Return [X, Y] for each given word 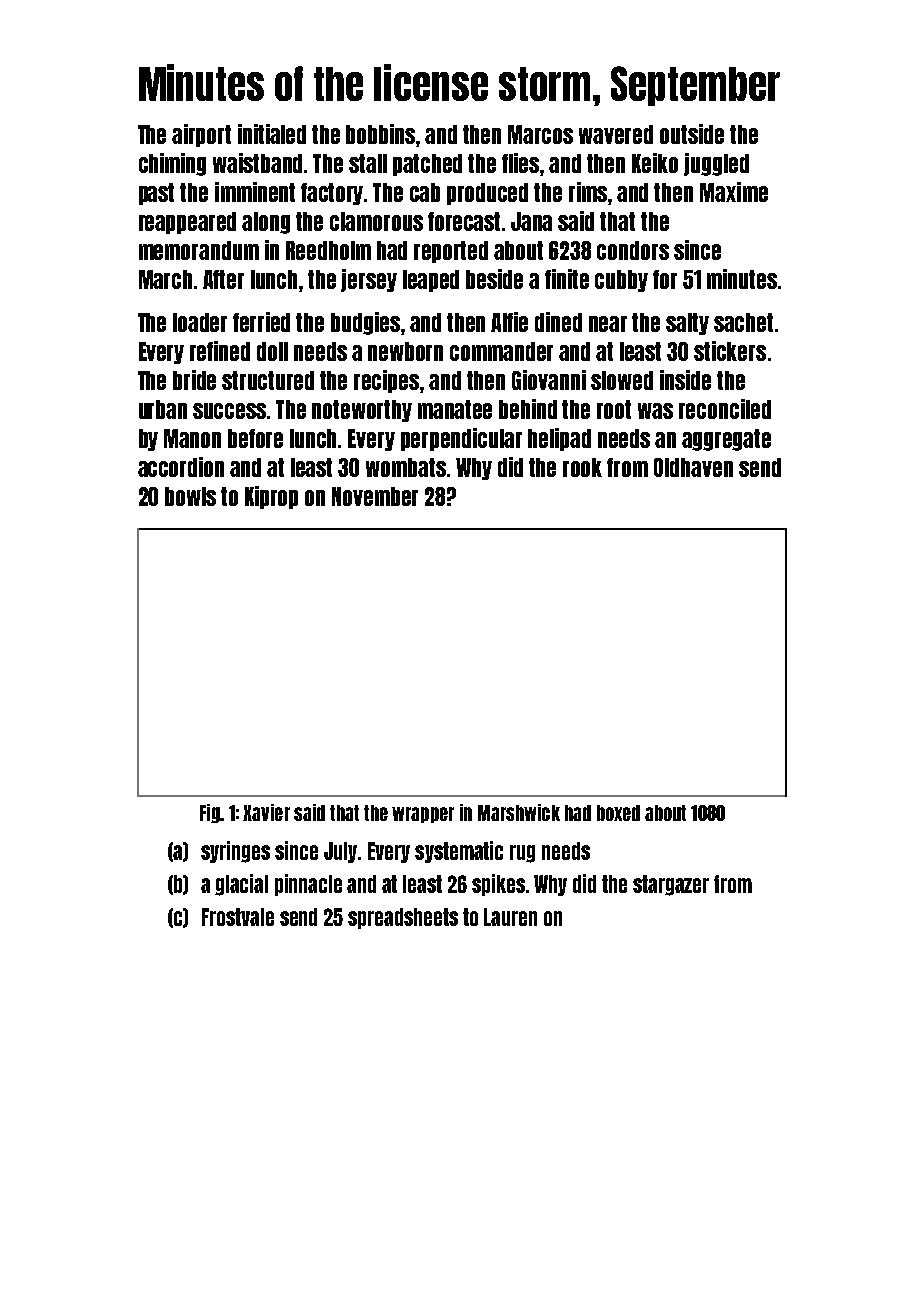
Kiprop [271, 497]
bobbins [380, 134]
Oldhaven [693, 467]
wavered [616, 134]
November [375, 496]
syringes [235, 852]
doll [272, 351]
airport [201, 135]
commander [501, 351]
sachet [743, 322]
